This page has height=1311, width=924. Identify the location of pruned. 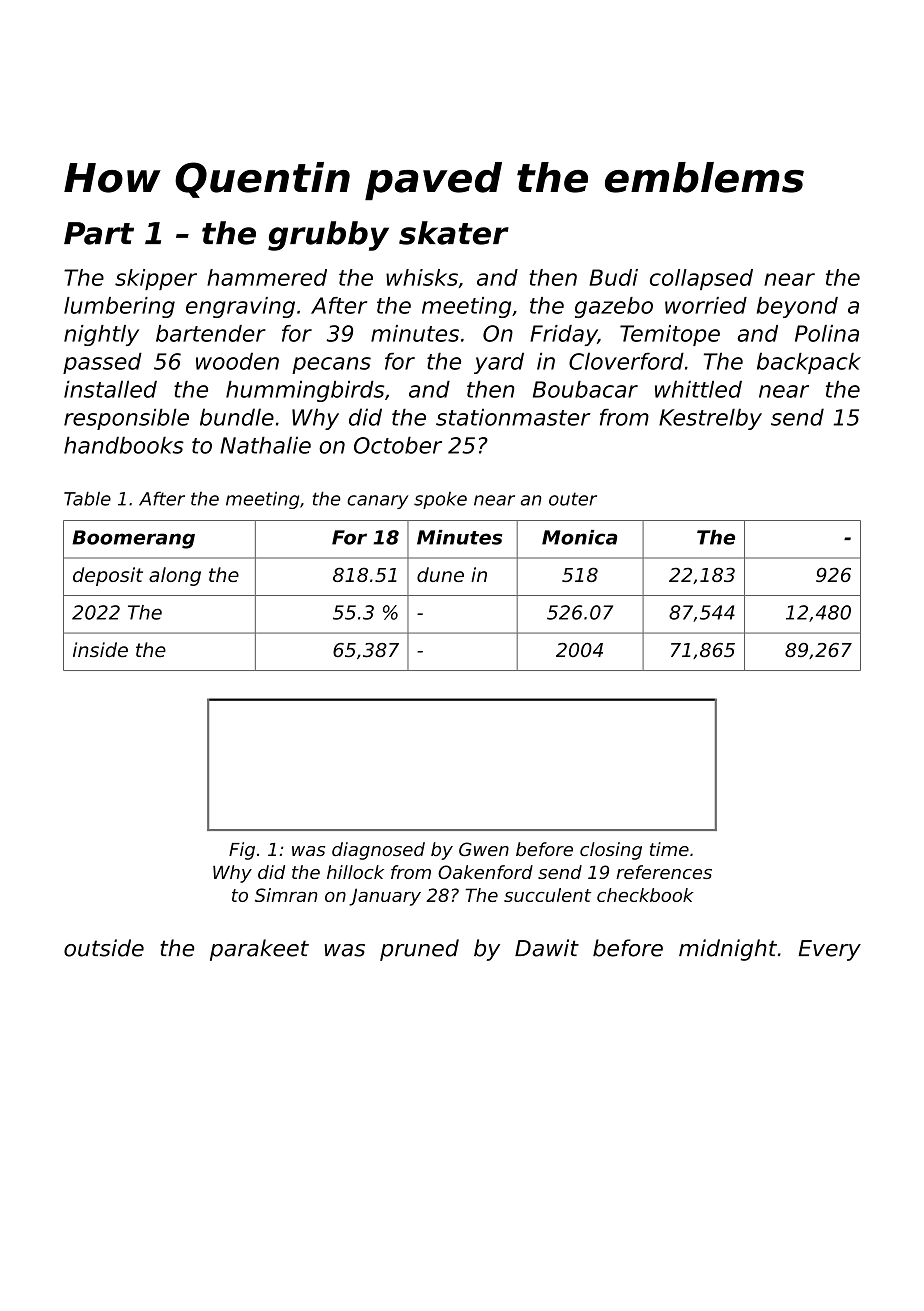
(419, 950).
